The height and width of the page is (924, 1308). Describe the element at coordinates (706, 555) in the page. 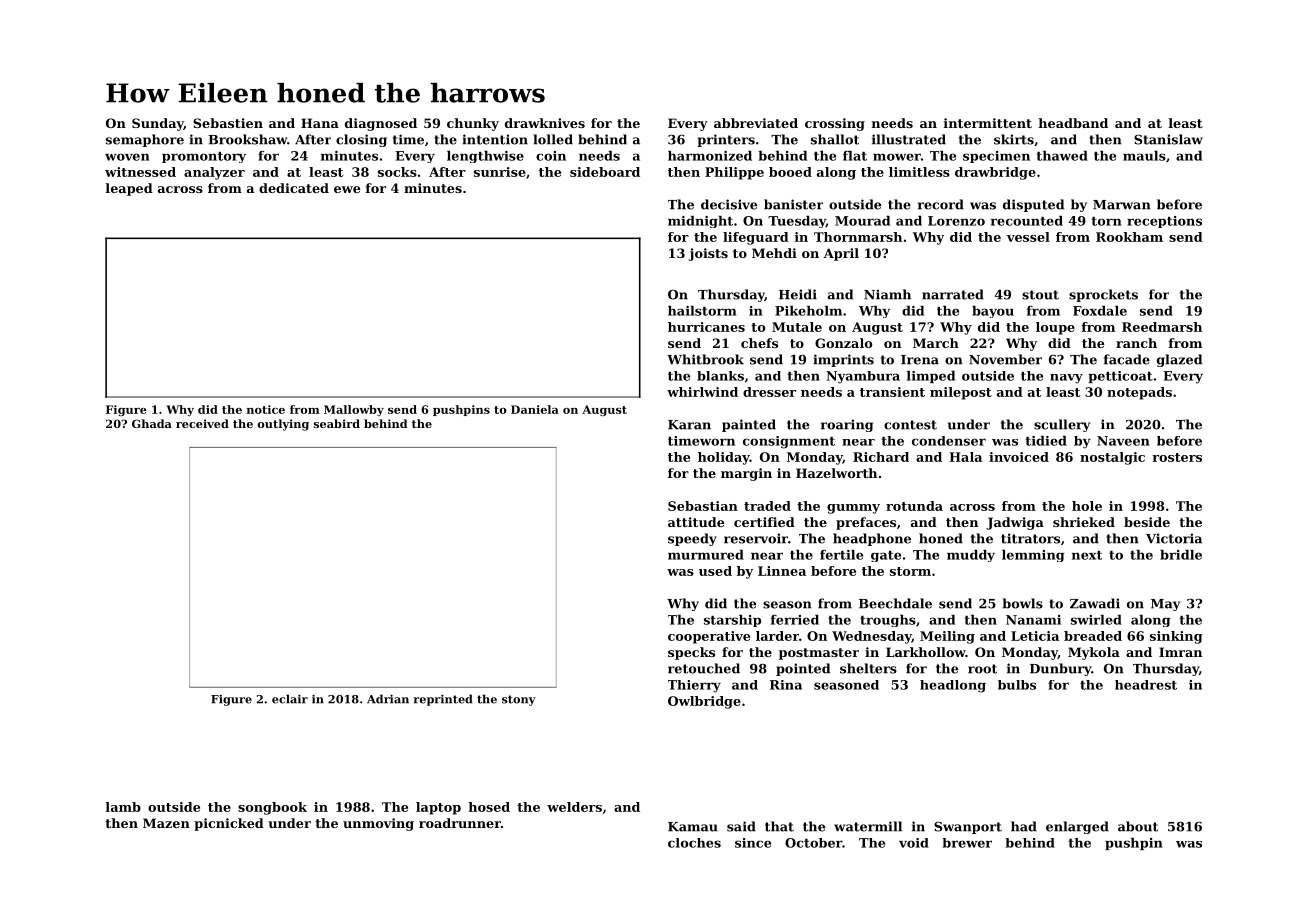

I see `murmured` at that location.
